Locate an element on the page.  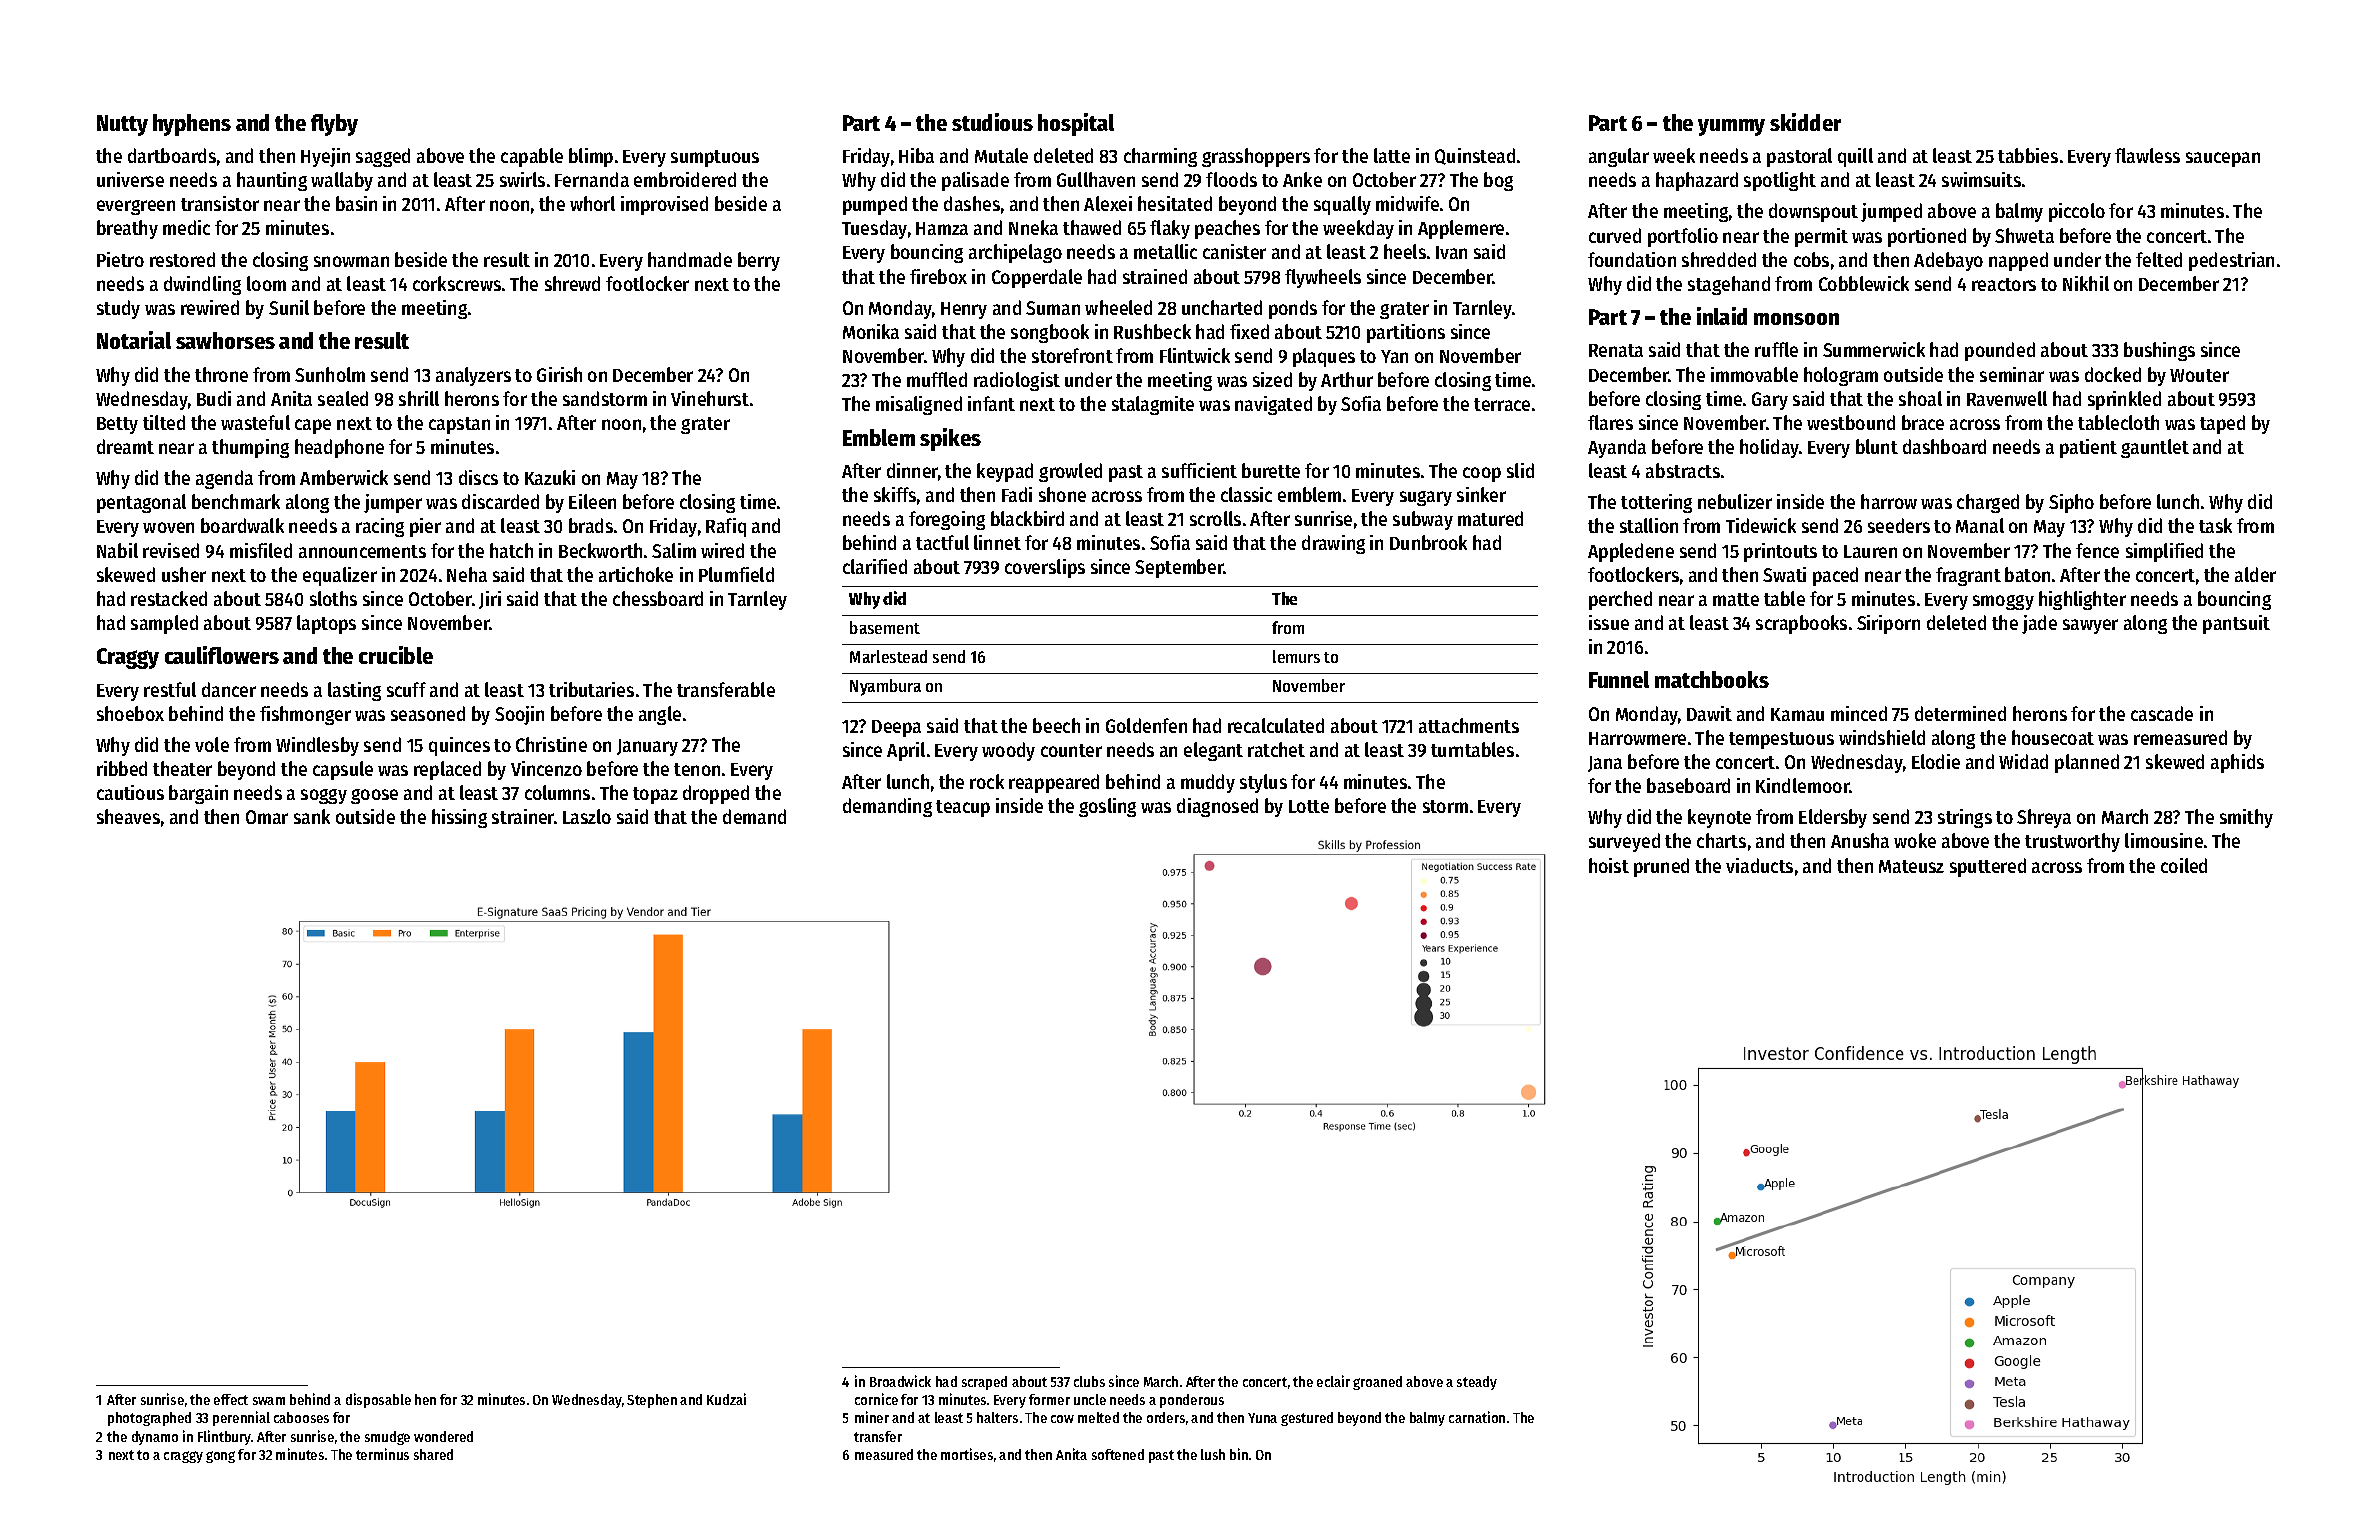
thumping is located at coordinates (250, 448).
